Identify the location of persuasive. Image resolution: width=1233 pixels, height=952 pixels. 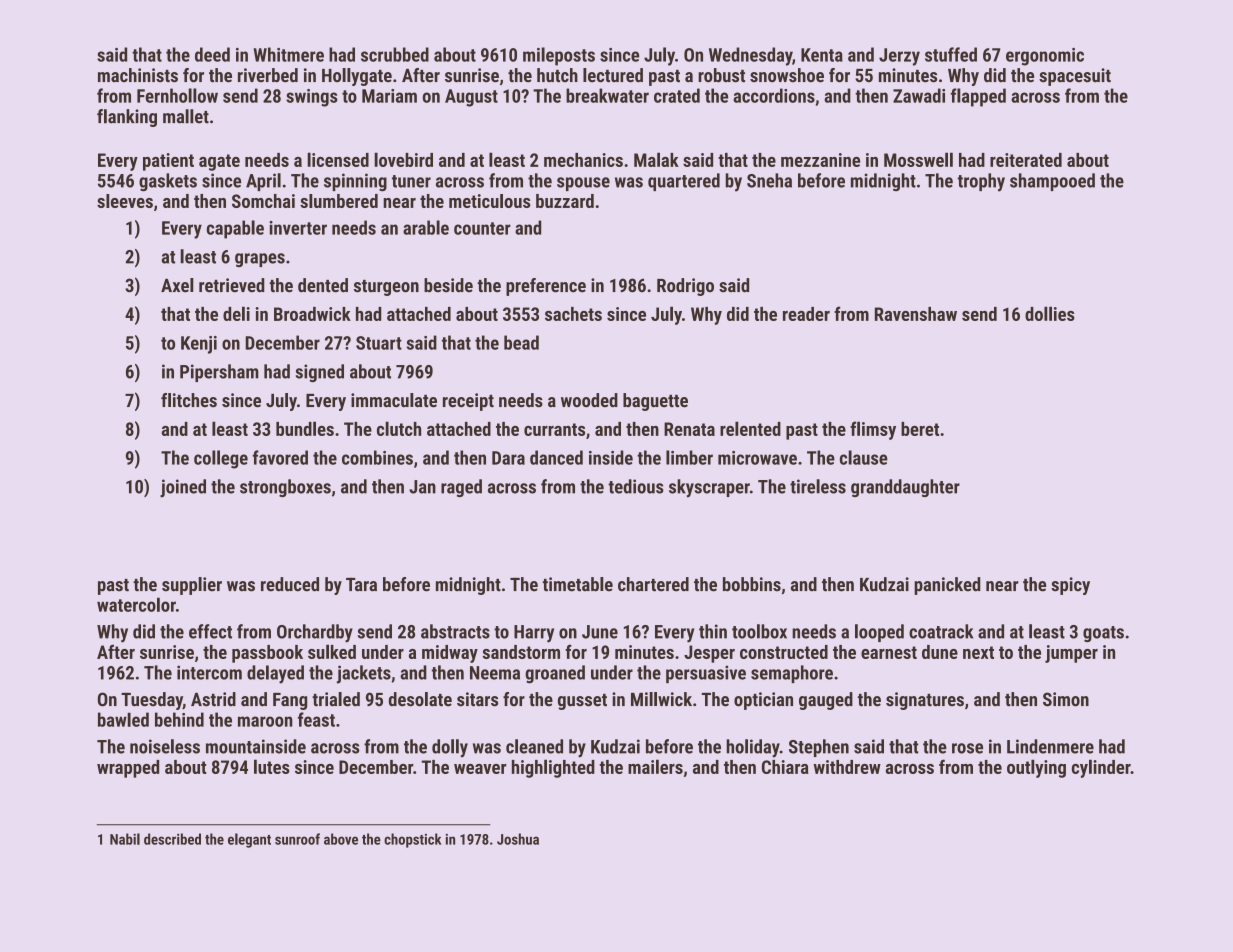
(706, 674).
